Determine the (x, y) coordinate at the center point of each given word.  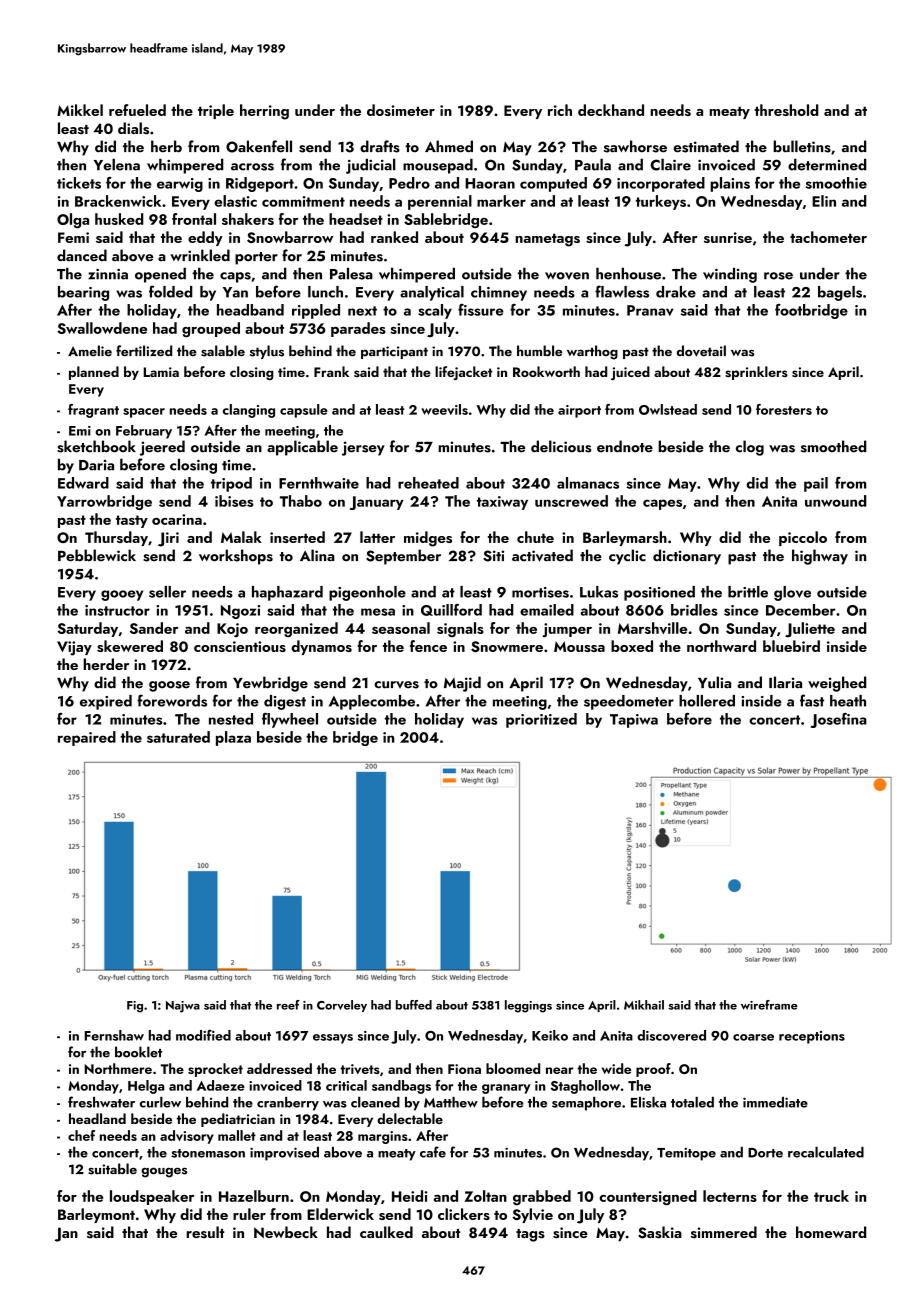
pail (816, 484)
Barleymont (96, 1215)
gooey (122, 595)
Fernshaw (114, 1035)
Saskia (660, 1232)
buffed (414, 1005)
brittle (748, 592)
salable (223, 351)
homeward (831, 1232)
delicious (561, 446)
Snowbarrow (290, 237)
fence (428, 646)
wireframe (769, 1005)
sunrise (728, 237)
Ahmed (449, 146)
